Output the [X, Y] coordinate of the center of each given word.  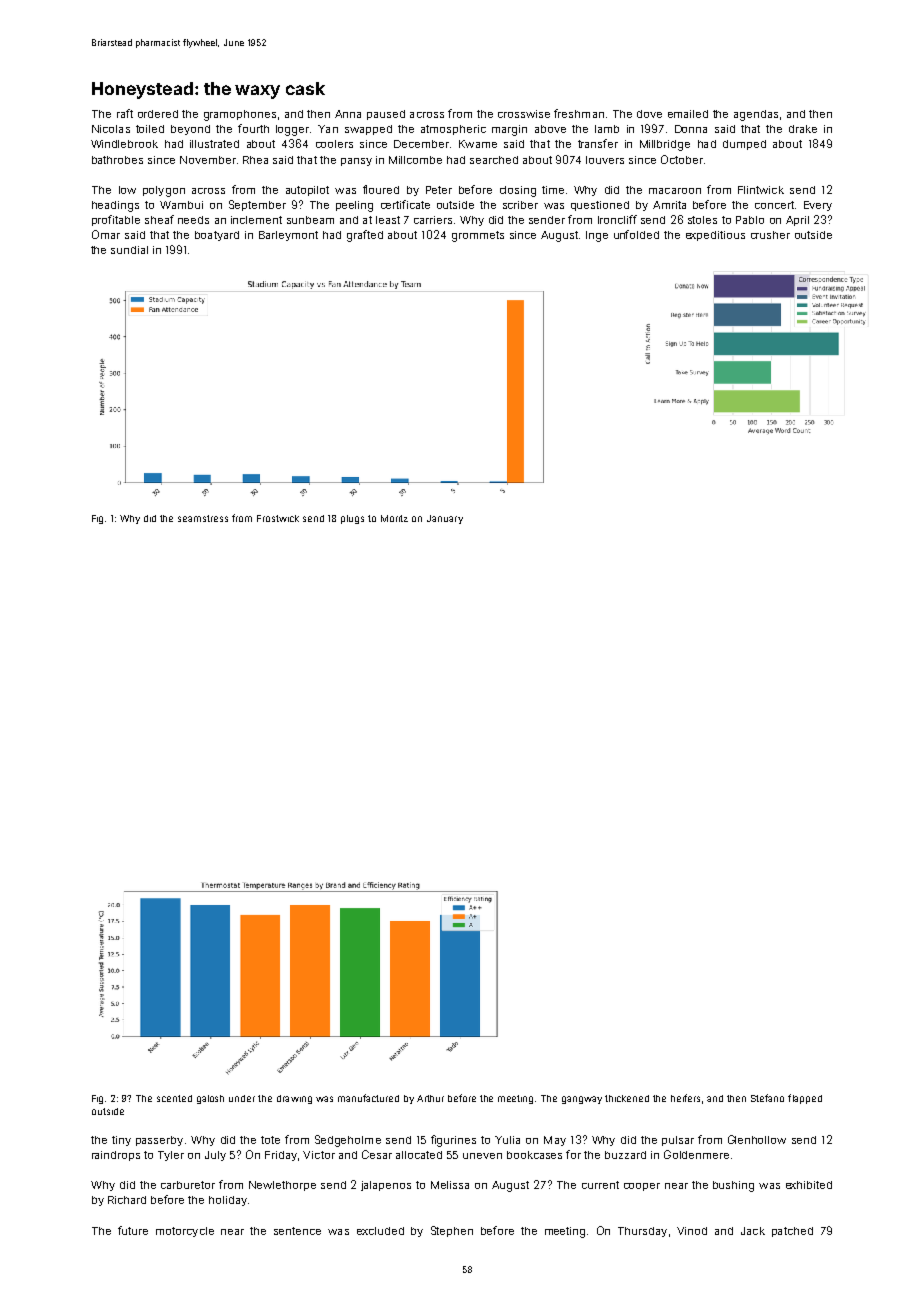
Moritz [394, 518]
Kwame [478, 144]
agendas [756, 115]
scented [174, 1098]
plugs [352, 519]
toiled [150, 129]
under [242, 1098]
